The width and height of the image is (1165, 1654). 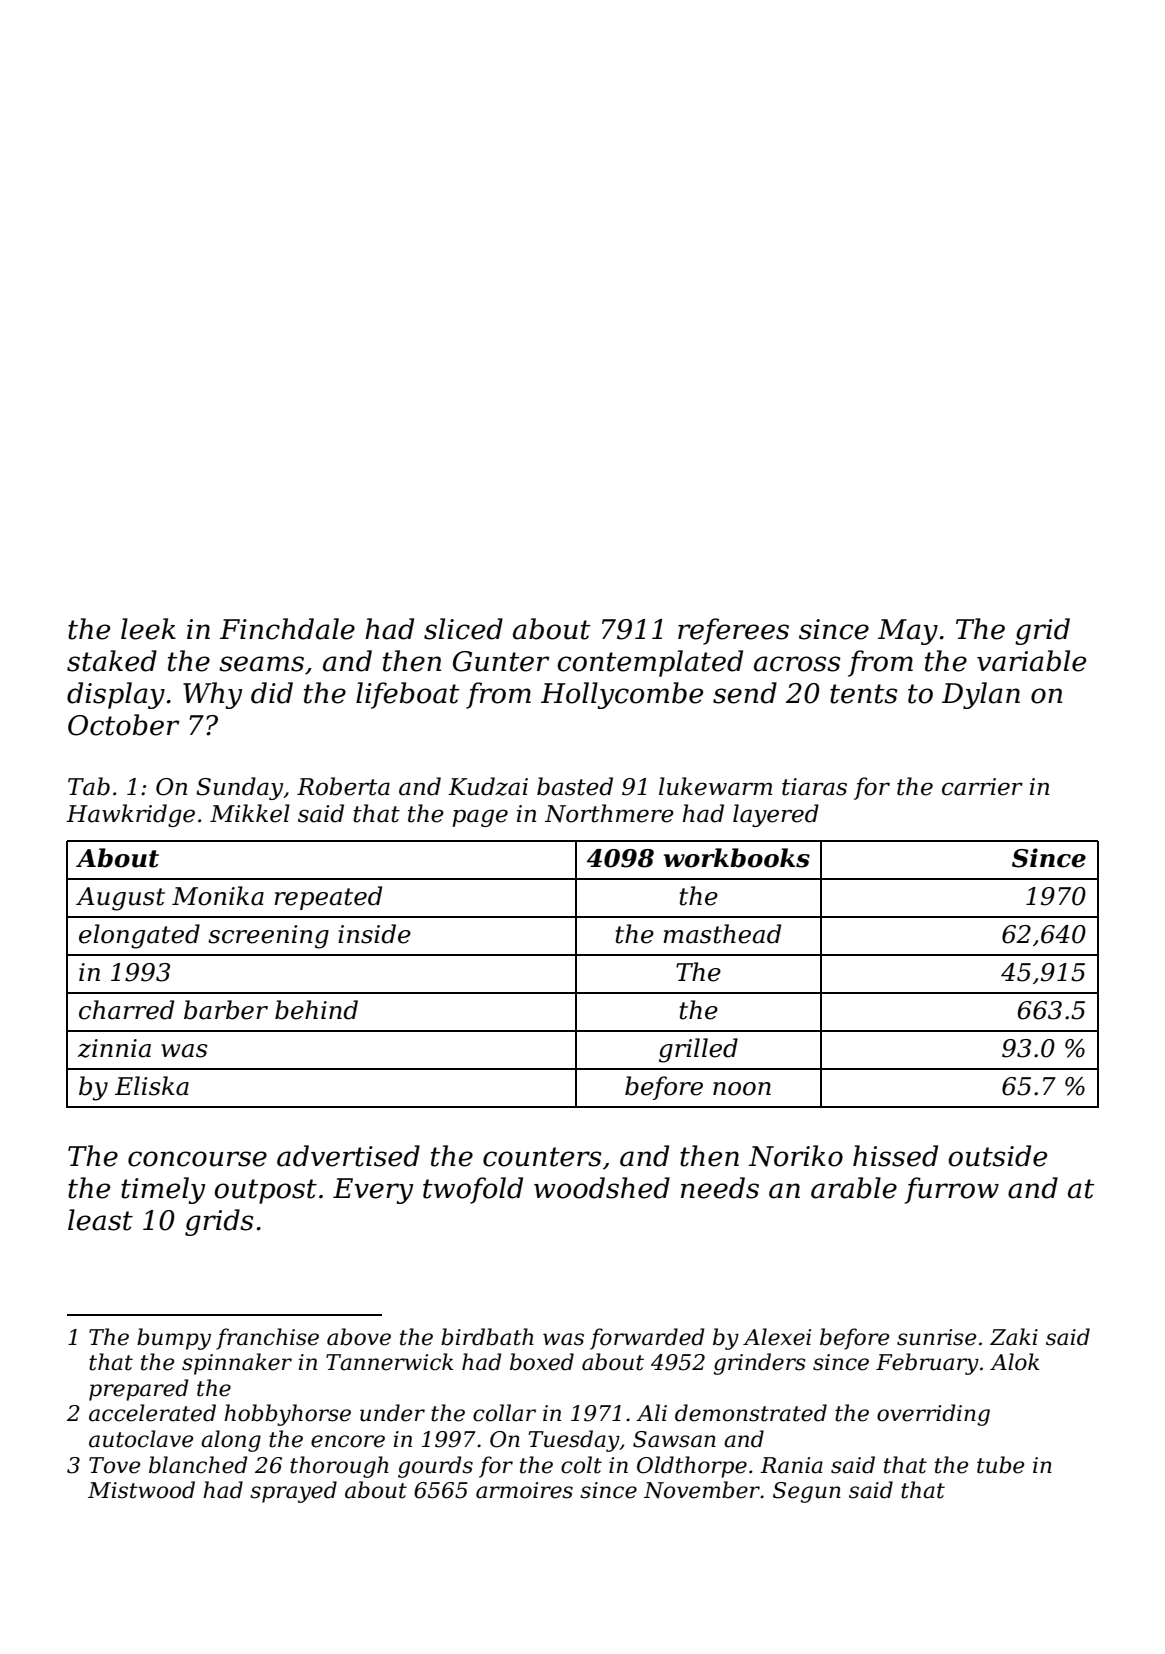 I want to click on November, so click(x=702, y=1490).
